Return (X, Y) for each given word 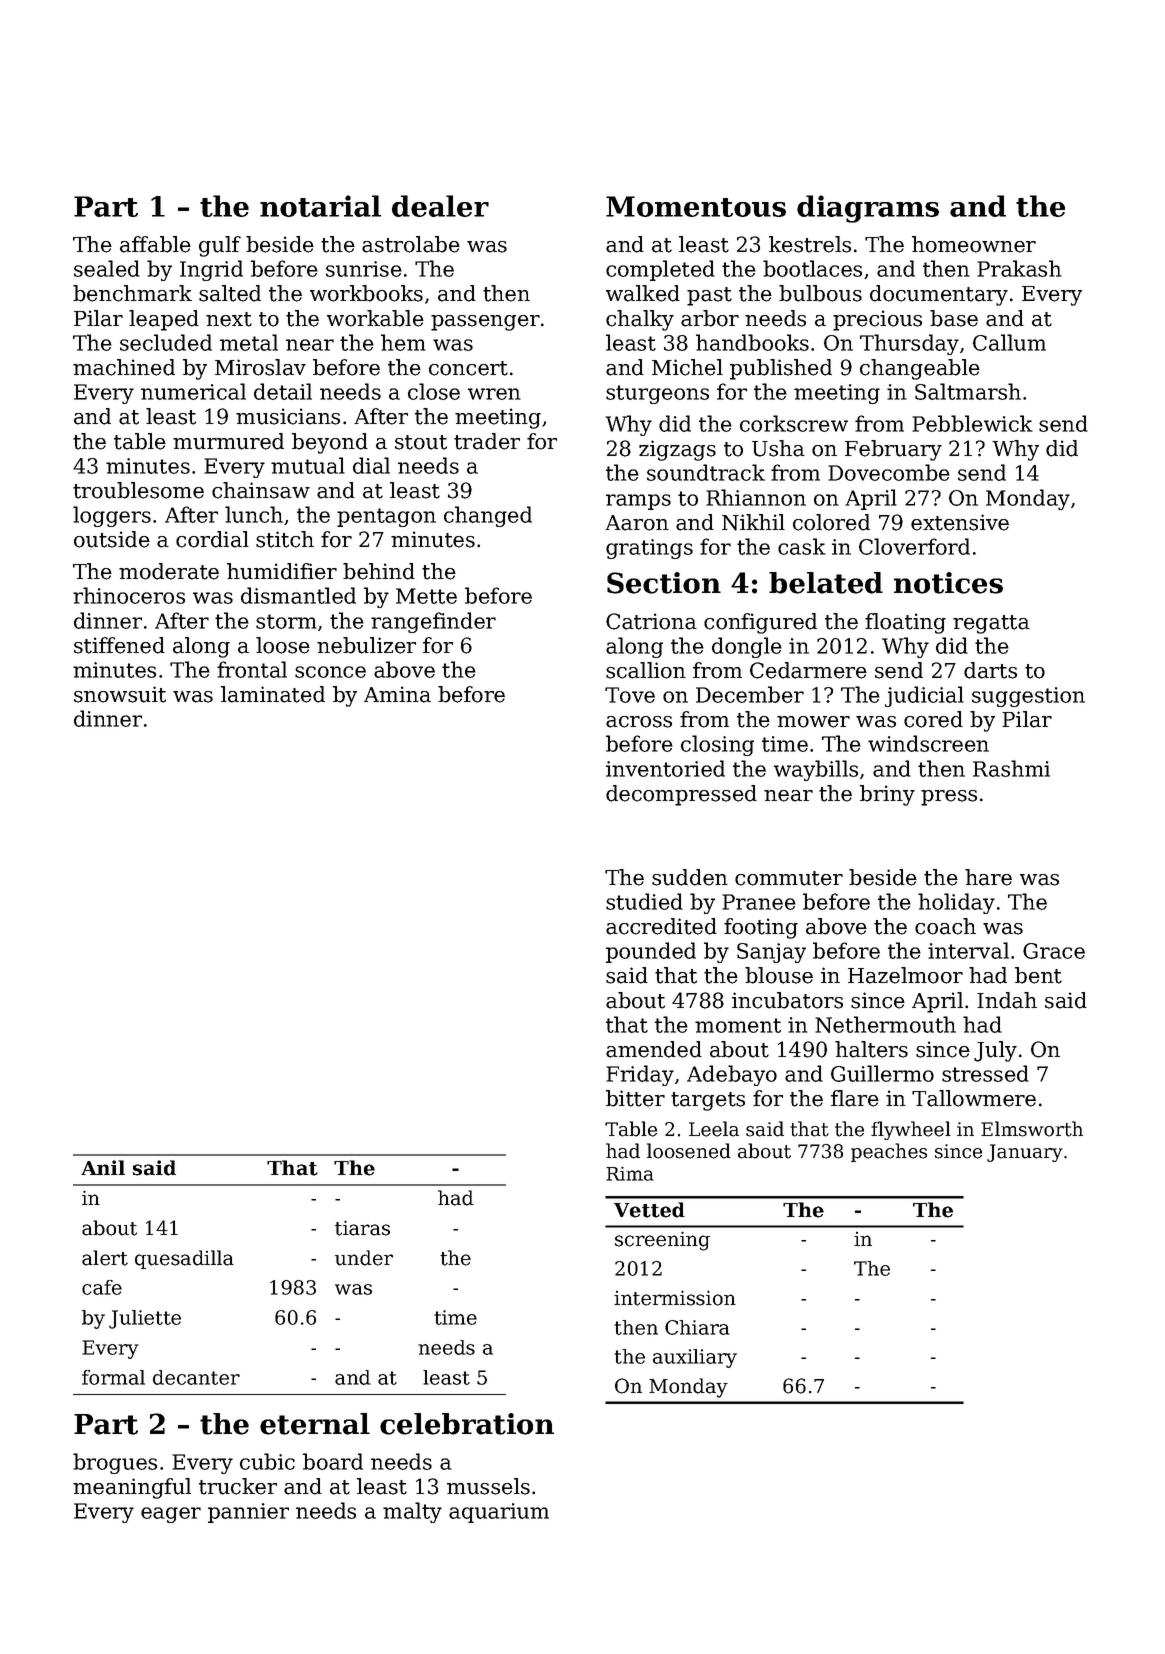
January (1025, 1153)
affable (155, 244)
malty (412, 1512)
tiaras (362, 1228)
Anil (103, 1167)
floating (905, 623)
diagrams (868, 209)
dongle (747, 647)
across (639, 722)
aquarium (499, 1513)
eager (171, 1515)
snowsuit (120, 694)
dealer (440, 206)
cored (933, 719)
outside (112, 539)
